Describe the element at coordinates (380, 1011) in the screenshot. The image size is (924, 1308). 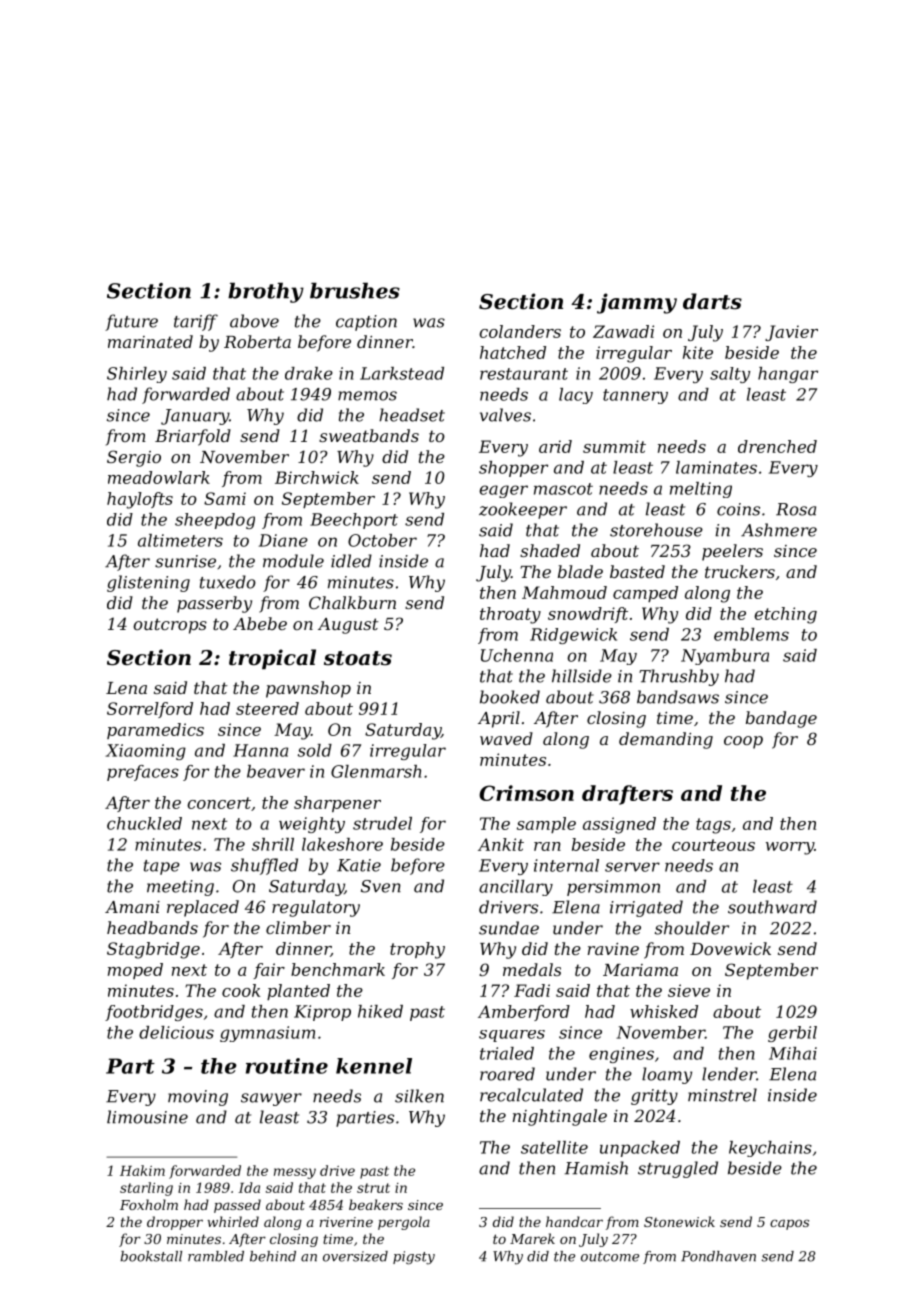
I see `hiked` at that location.
